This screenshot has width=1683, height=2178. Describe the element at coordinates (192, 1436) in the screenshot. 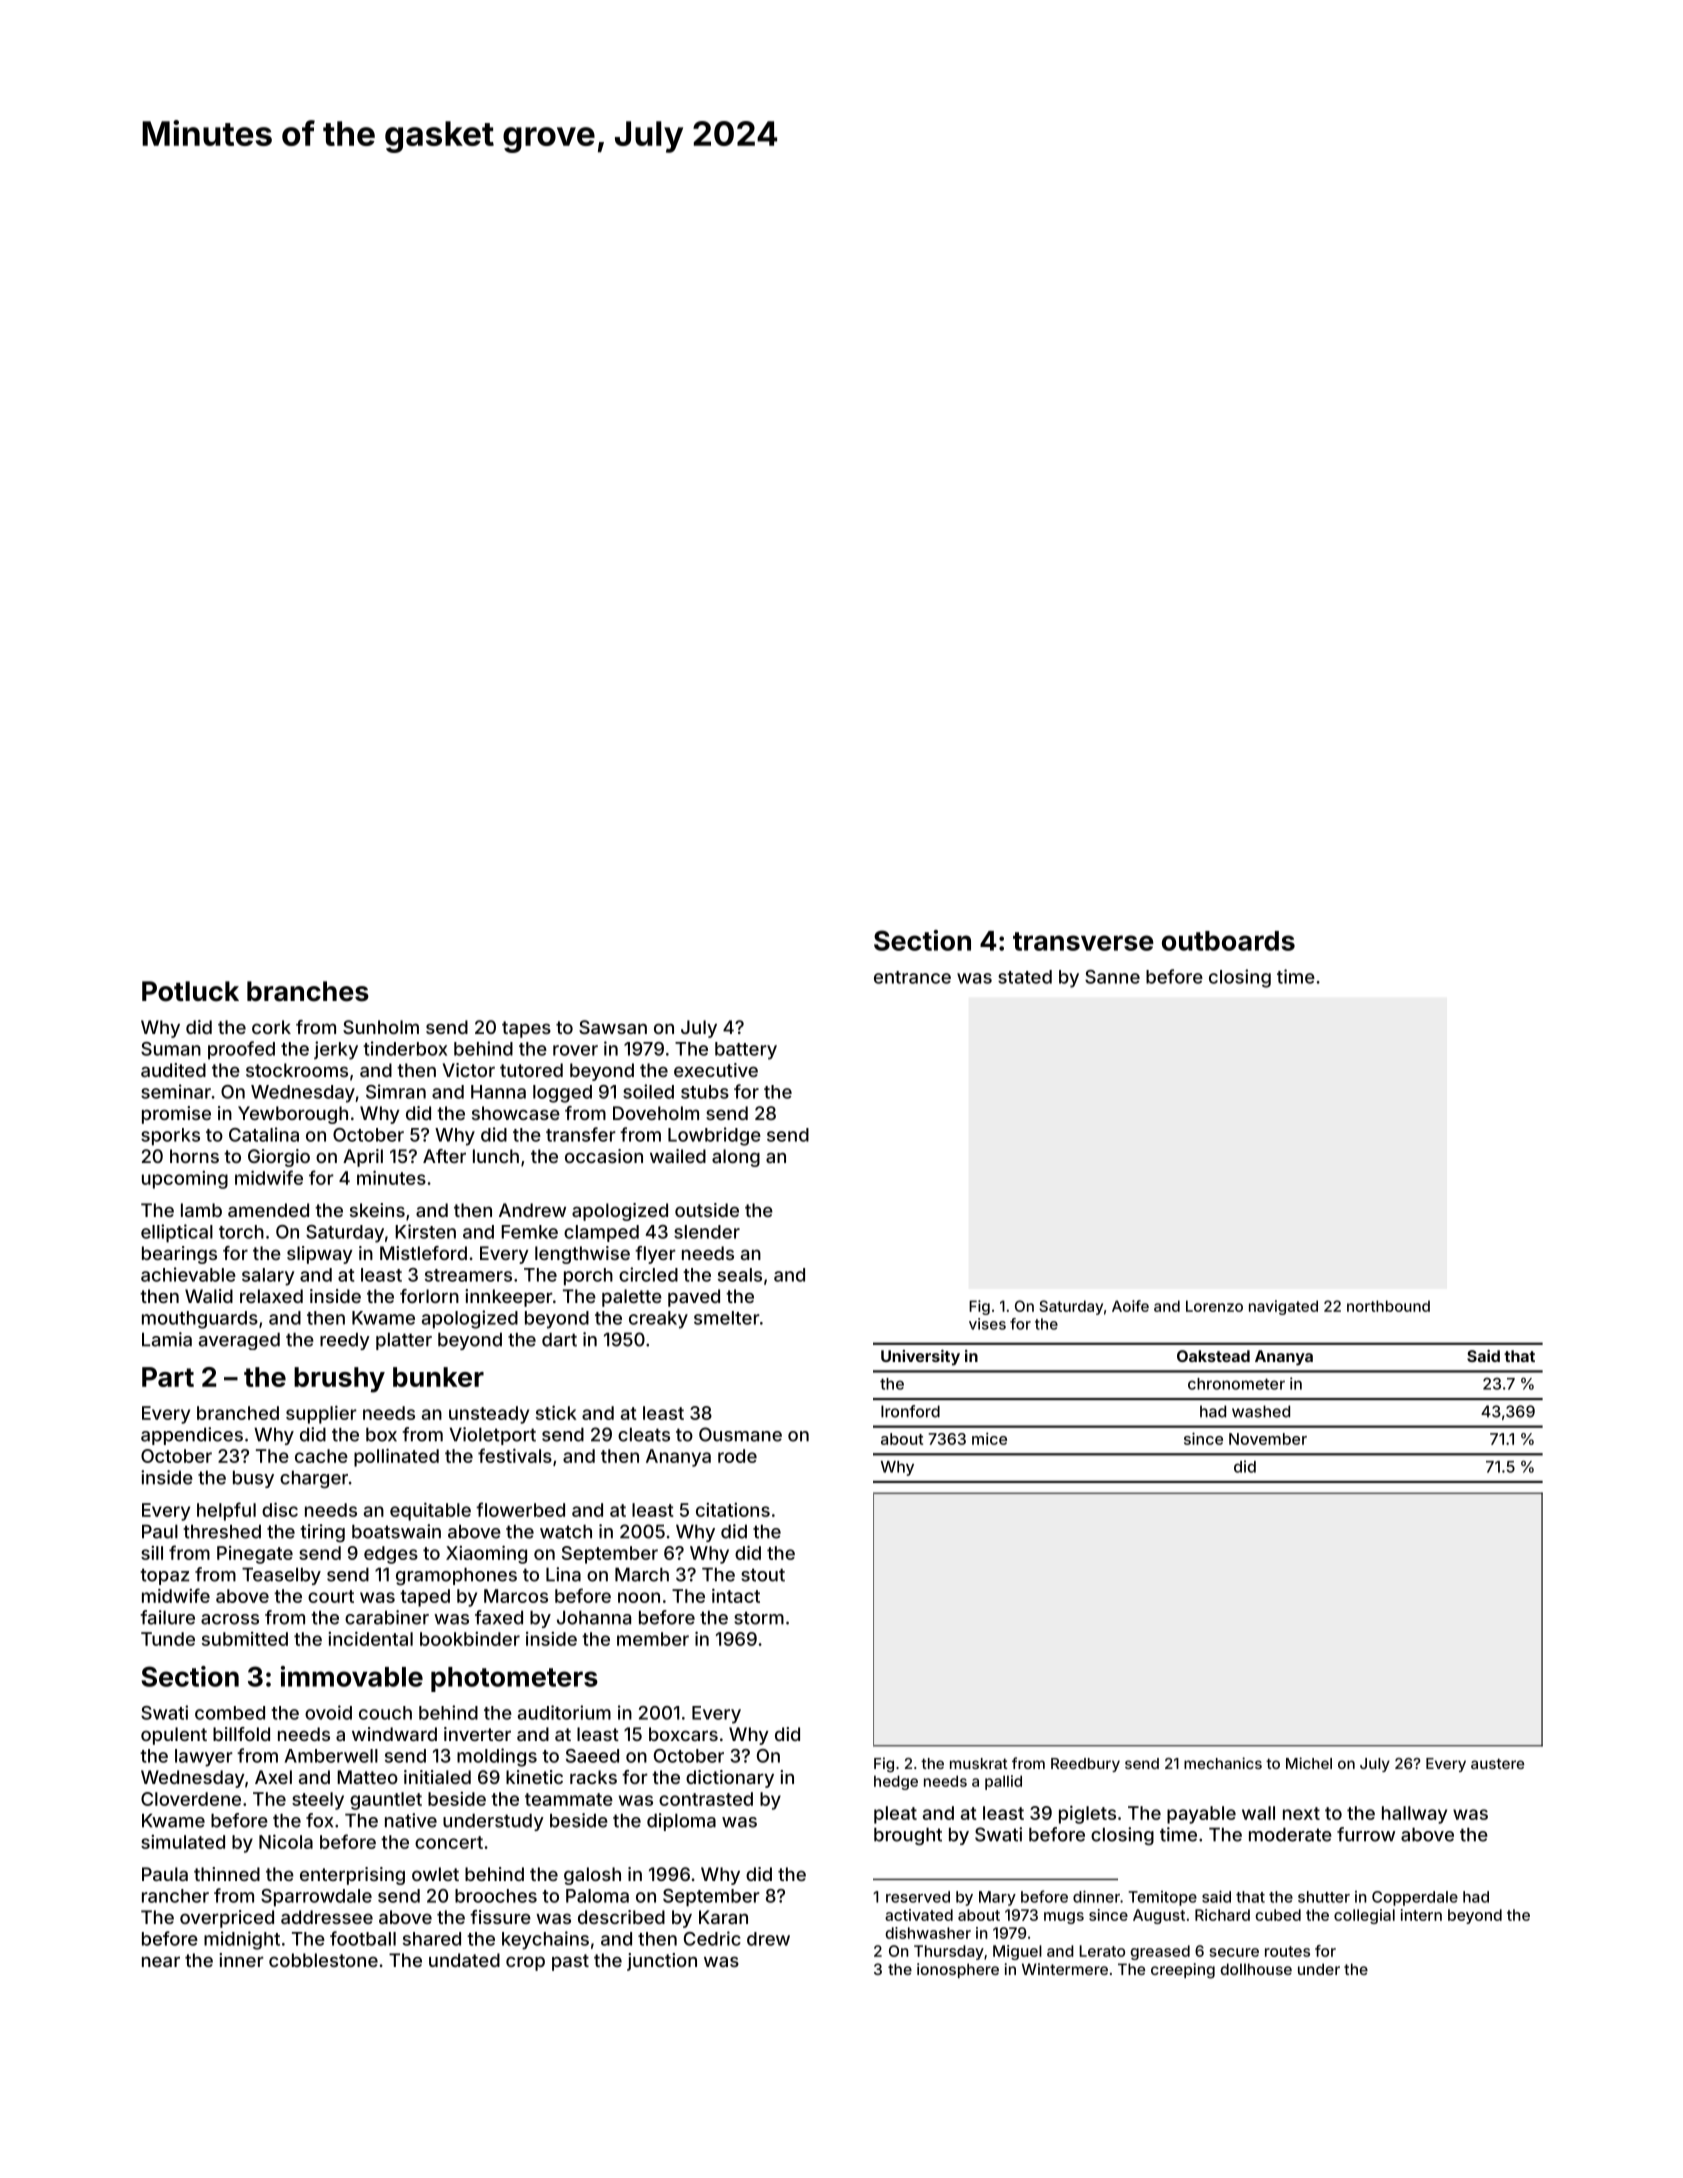

I see `appendices` at that location.
